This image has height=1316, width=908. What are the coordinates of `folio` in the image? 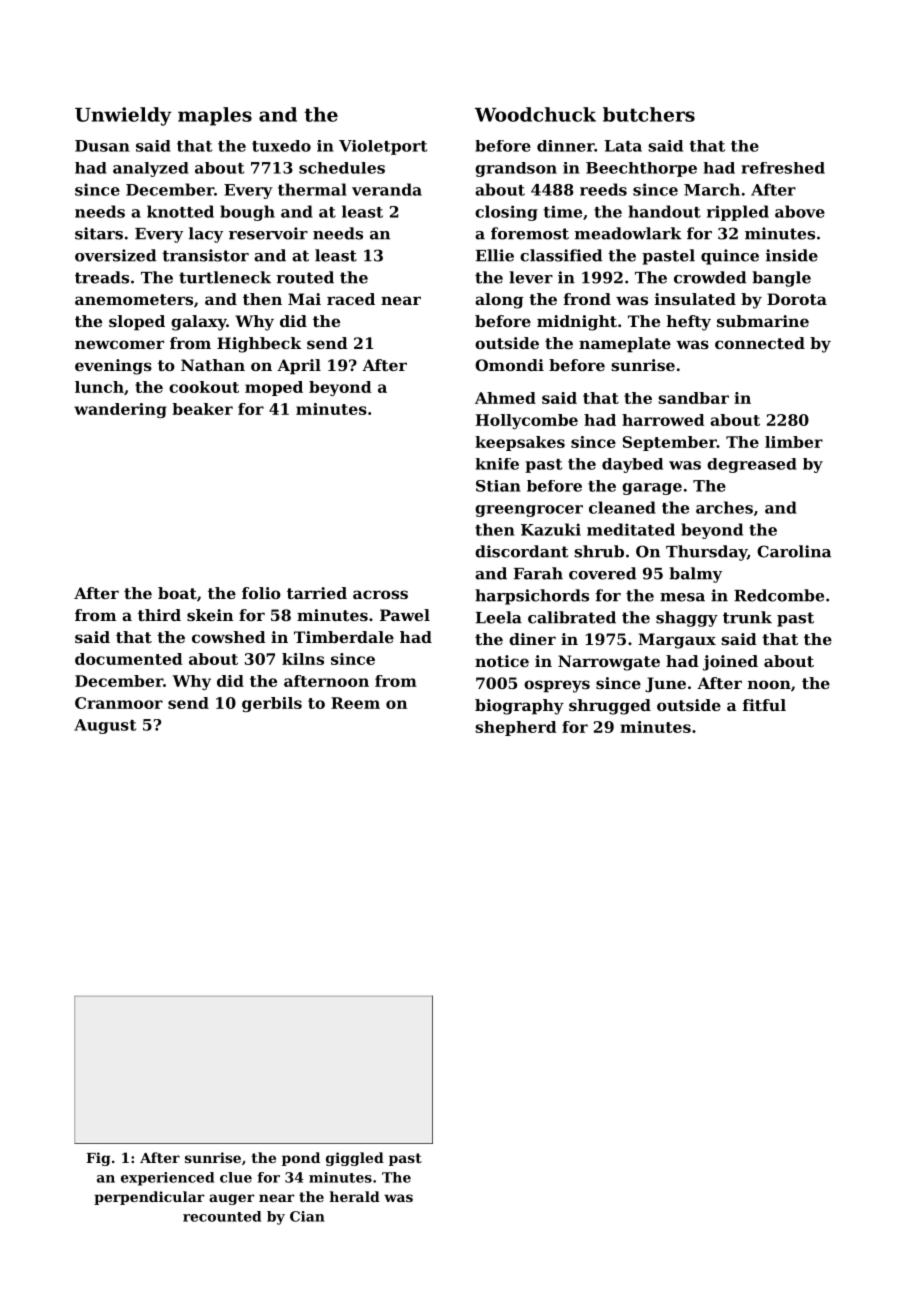 It's located at (261, 593).
